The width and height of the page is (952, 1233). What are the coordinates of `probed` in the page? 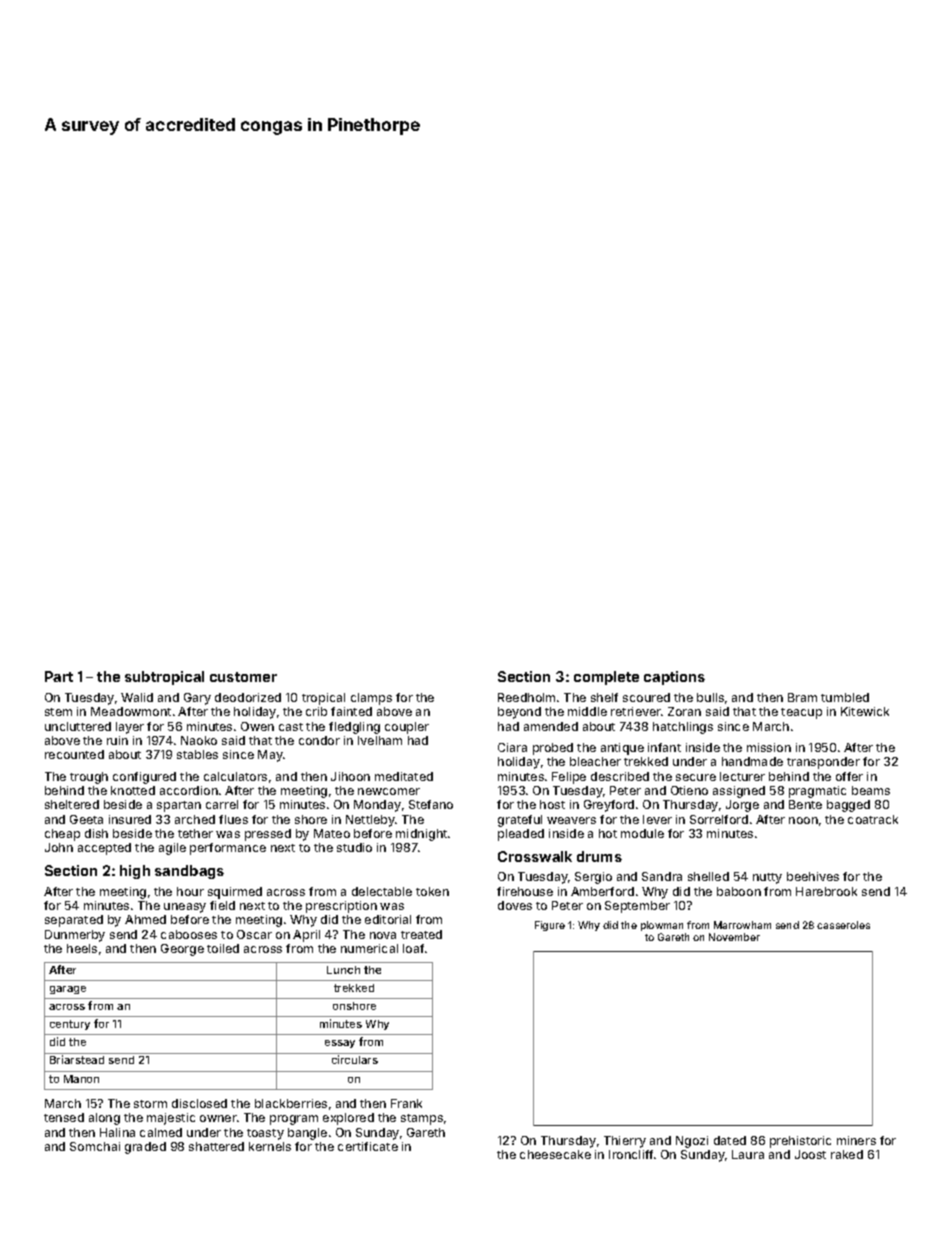 It's located at (553, 749).
